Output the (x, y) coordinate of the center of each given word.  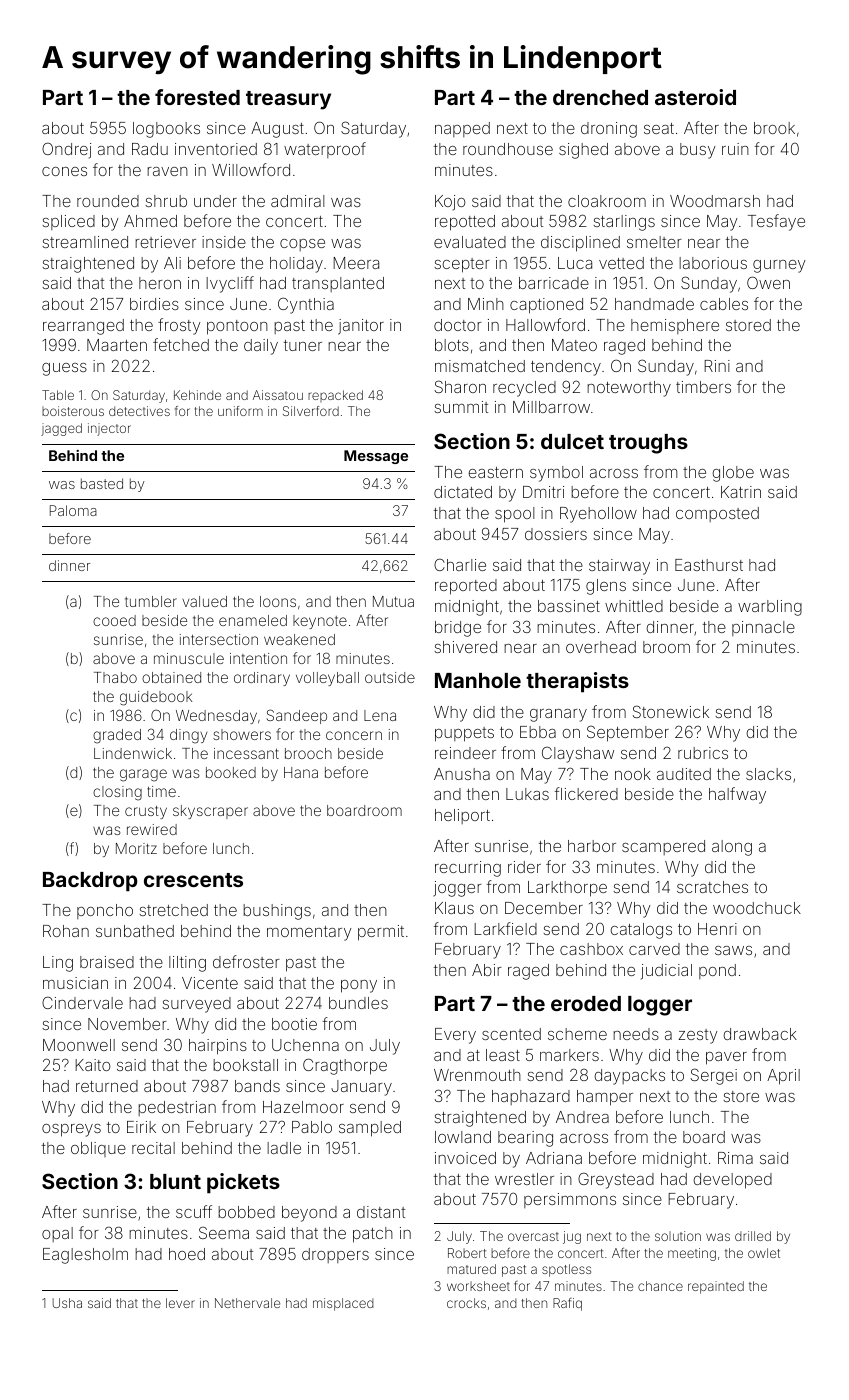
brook (774, 128)
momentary (309, 933)
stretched (173, 910)
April (783, 1077)
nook (633, 774)
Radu (150, 149)
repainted (716, 1287)
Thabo (115, 677)
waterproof (325, 150)
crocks (466, 1303)
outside (390, 677)
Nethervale (247, 1303)
